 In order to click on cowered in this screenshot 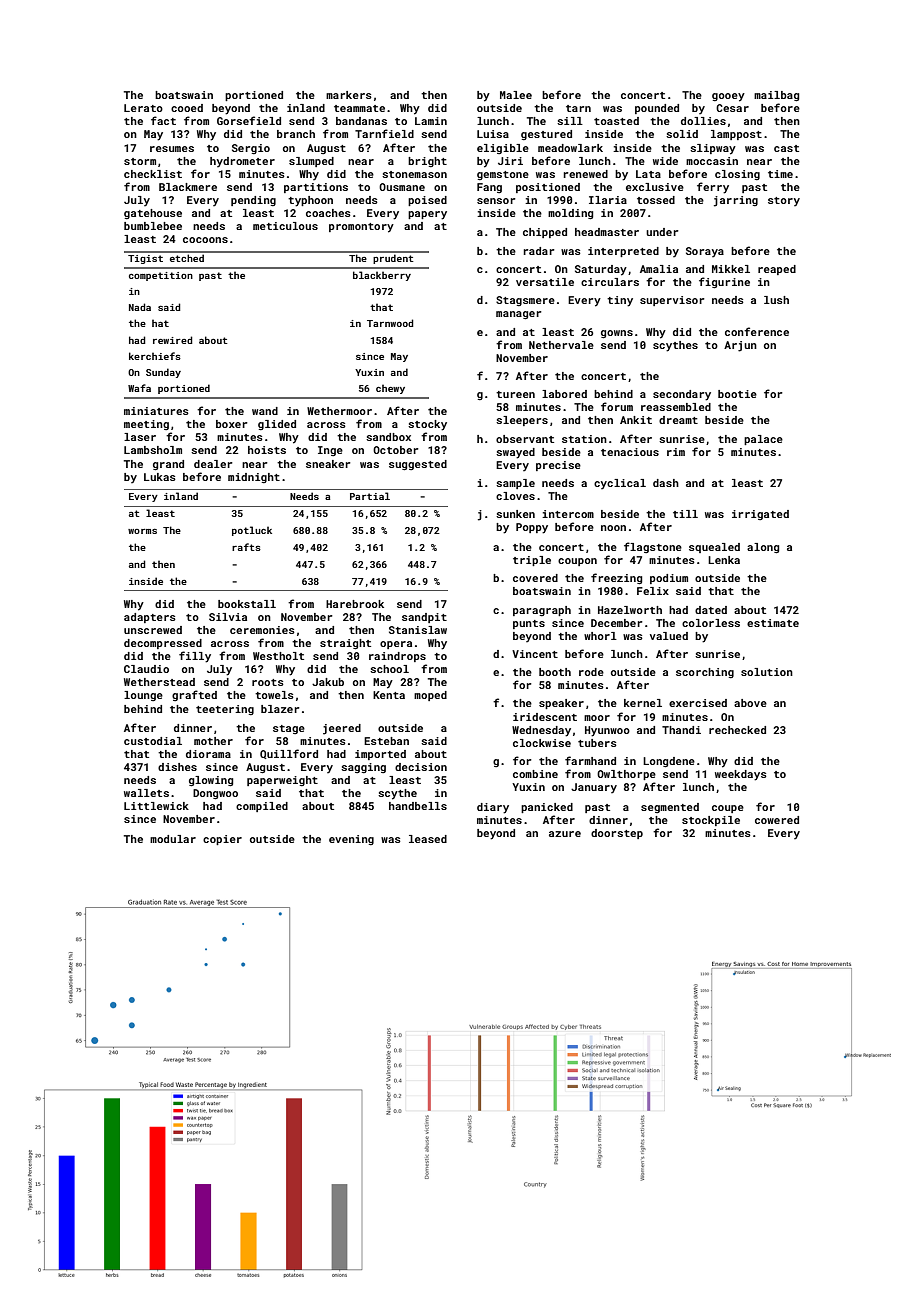, I will do `click(777, 820)`.
